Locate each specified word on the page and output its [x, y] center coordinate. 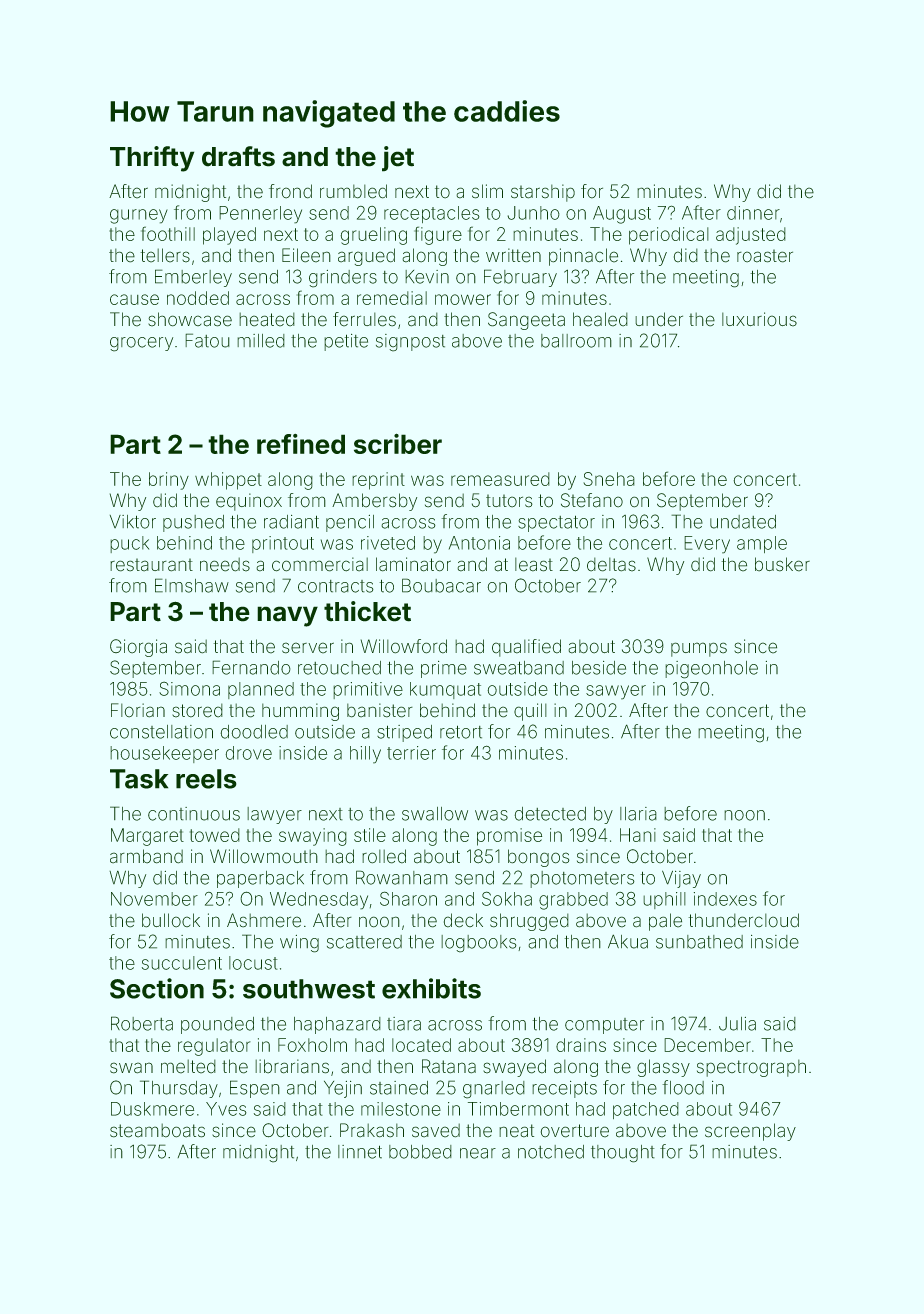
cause [134, 299]
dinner [753, 213]
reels [206, 779]
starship [543, 193]
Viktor [133, 522]
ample [762, 544]
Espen [255, 1089]
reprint [378, 481]
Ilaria [638, 814]
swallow [435, 814]
